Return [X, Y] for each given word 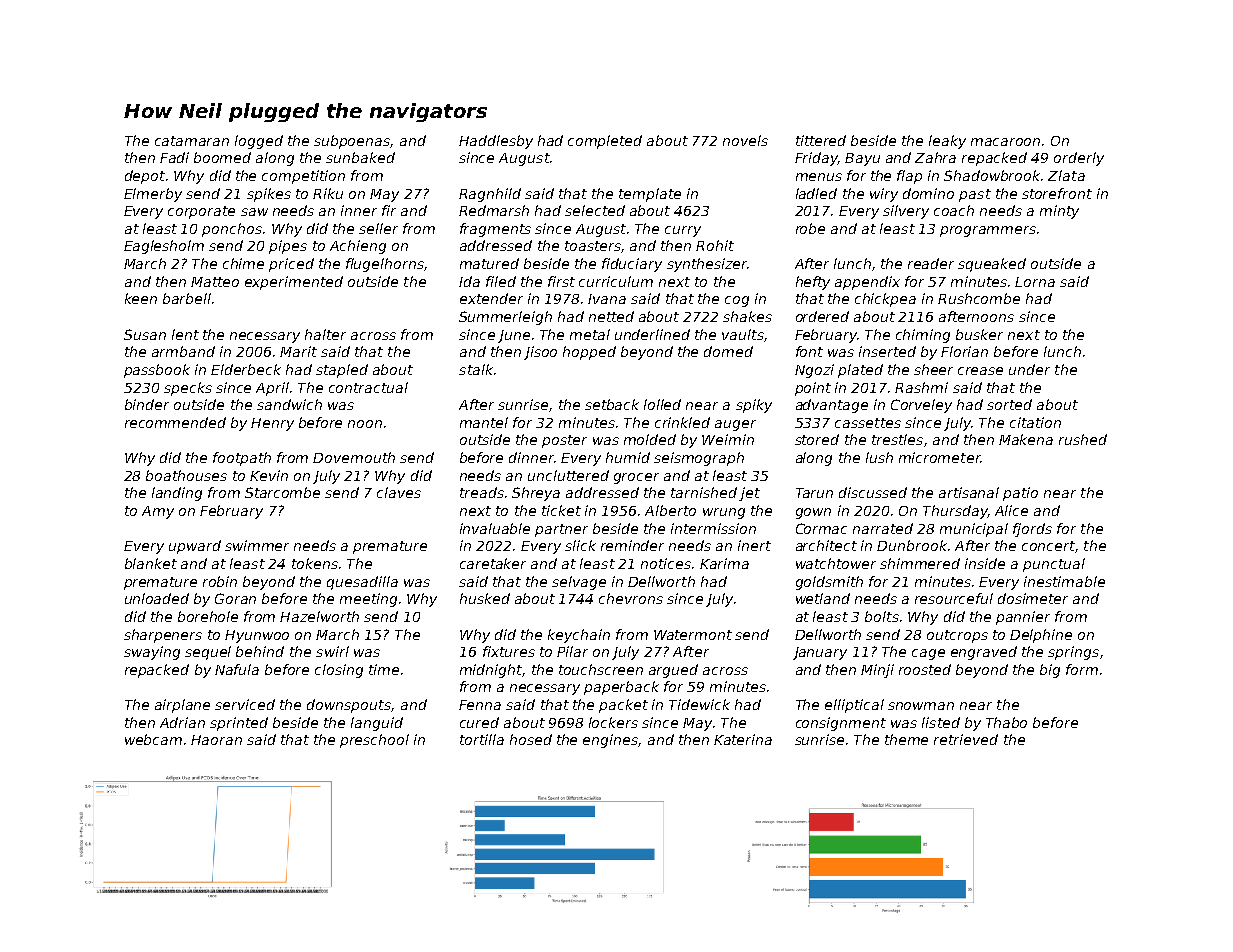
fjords [1032, 530]
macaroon [1005, 142]
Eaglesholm [164, 247]
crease [980, 371]
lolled [662, 404]
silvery [906, 212]
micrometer [939, 457]
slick [580, 545]
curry [683, 231]
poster [564, 441]
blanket [151, 563]
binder [147, 404]
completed [605, 142]
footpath [242, 459]
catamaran [192, 141]
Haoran [216, 740]
